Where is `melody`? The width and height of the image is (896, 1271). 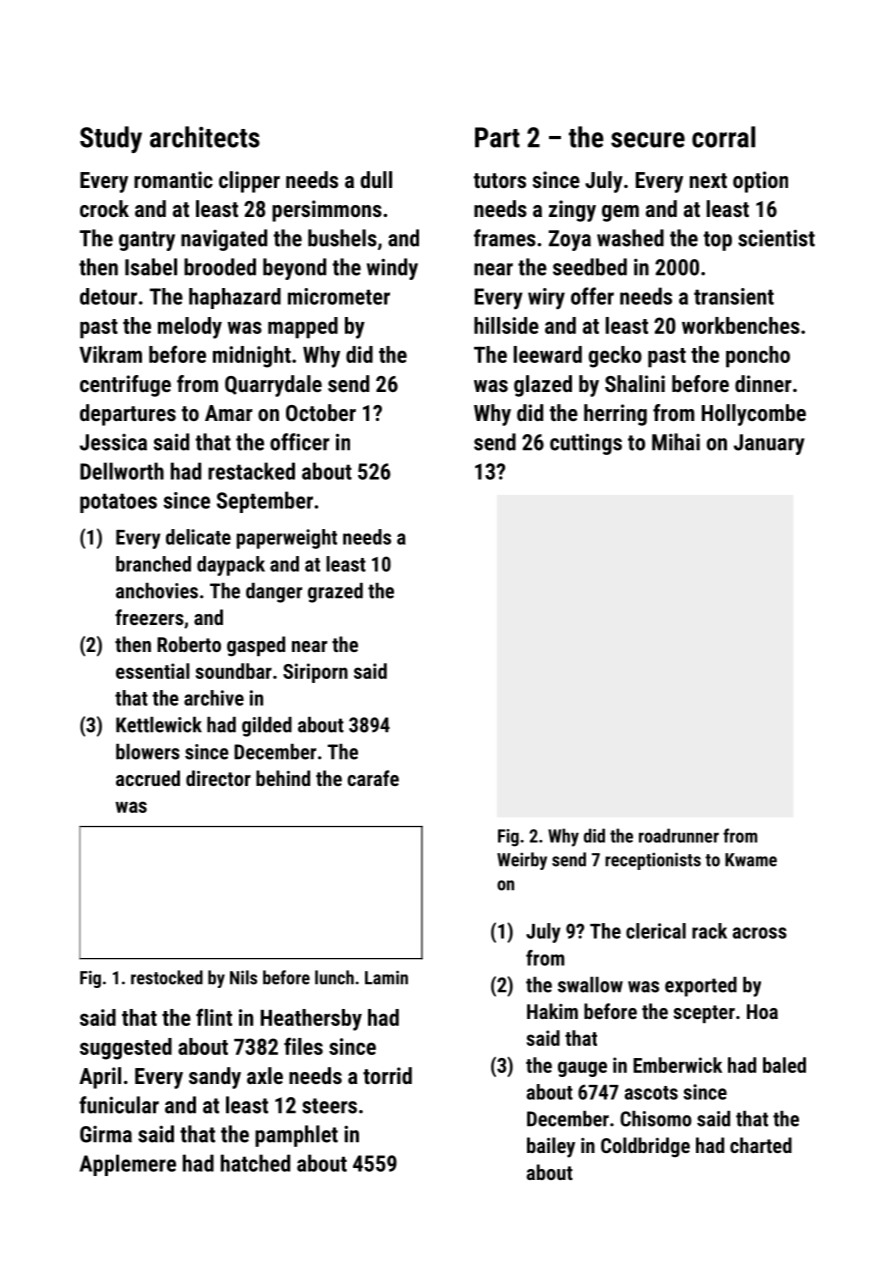 melody is located at coordinates (190, 328).
